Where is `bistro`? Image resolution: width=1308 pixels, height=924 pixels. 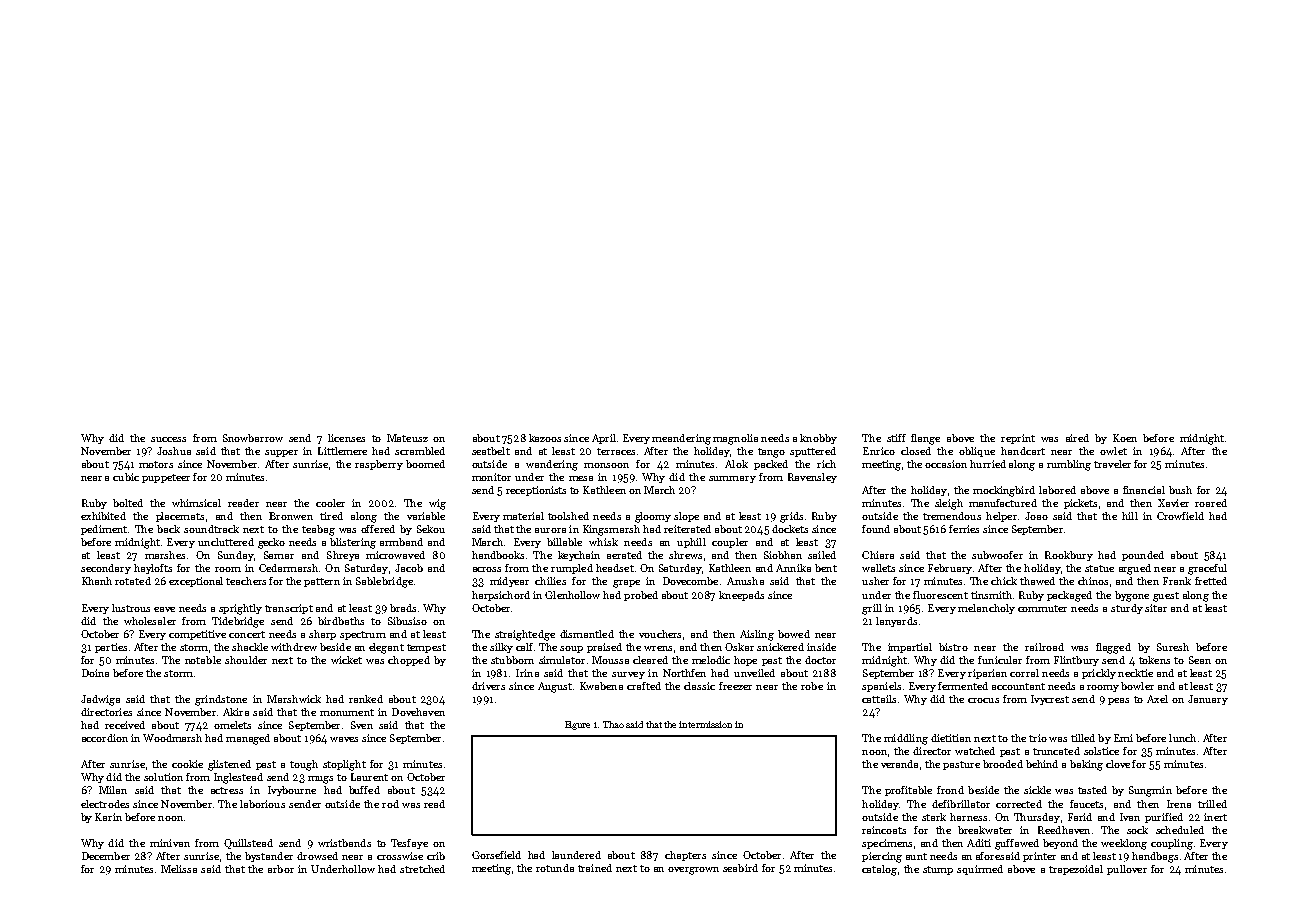 bistro is located at coordinates (953, 647).
